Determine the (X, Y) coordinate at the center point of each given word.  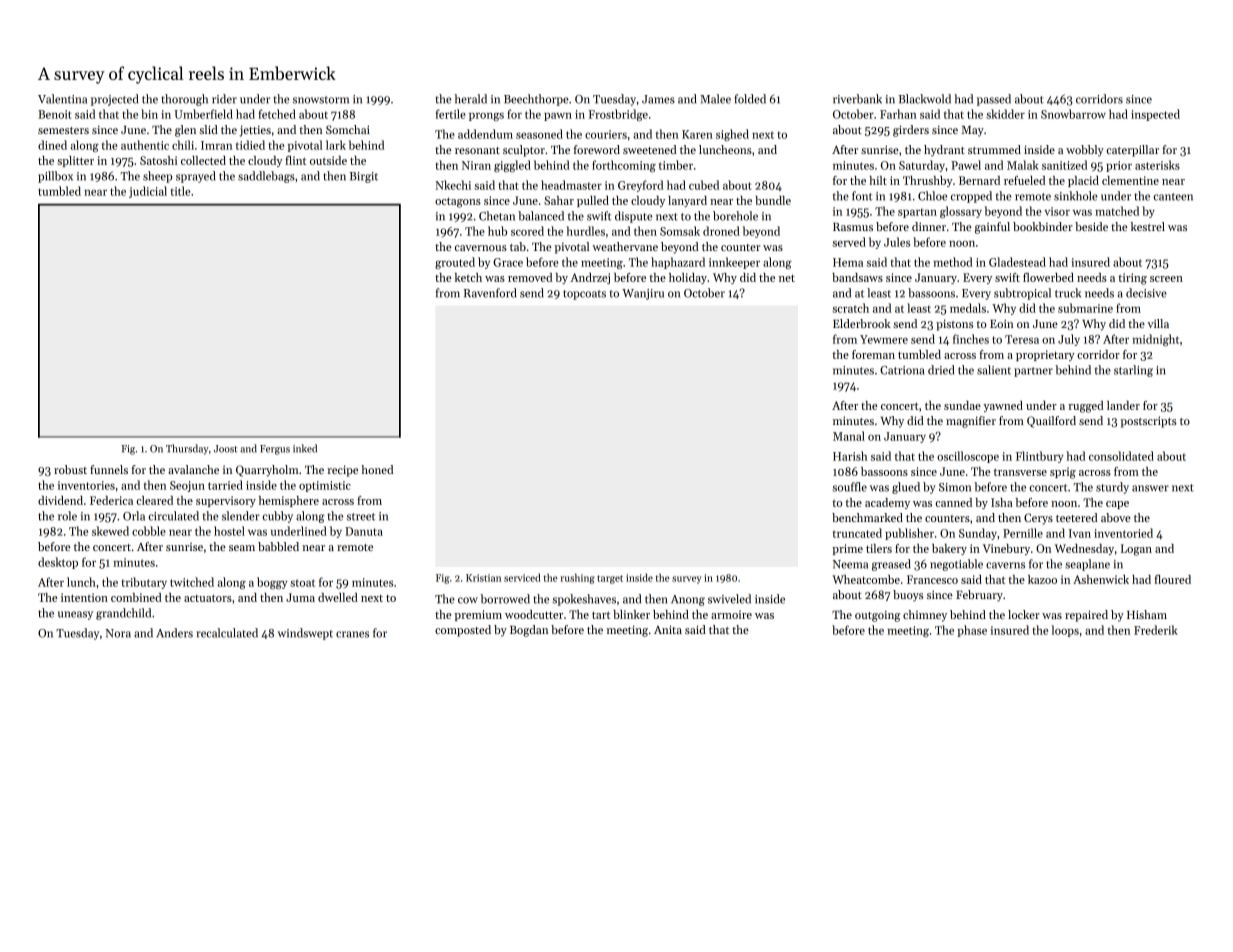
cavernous (481, 248)
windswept (305, 634)
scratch (851, 308)
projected (114, 100)
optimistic (325, 486)
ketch (468, 277)
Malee (715, 99)
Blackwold (924, 99)
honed (377, 469)
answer (1150, 488)
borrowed (505, 599)
